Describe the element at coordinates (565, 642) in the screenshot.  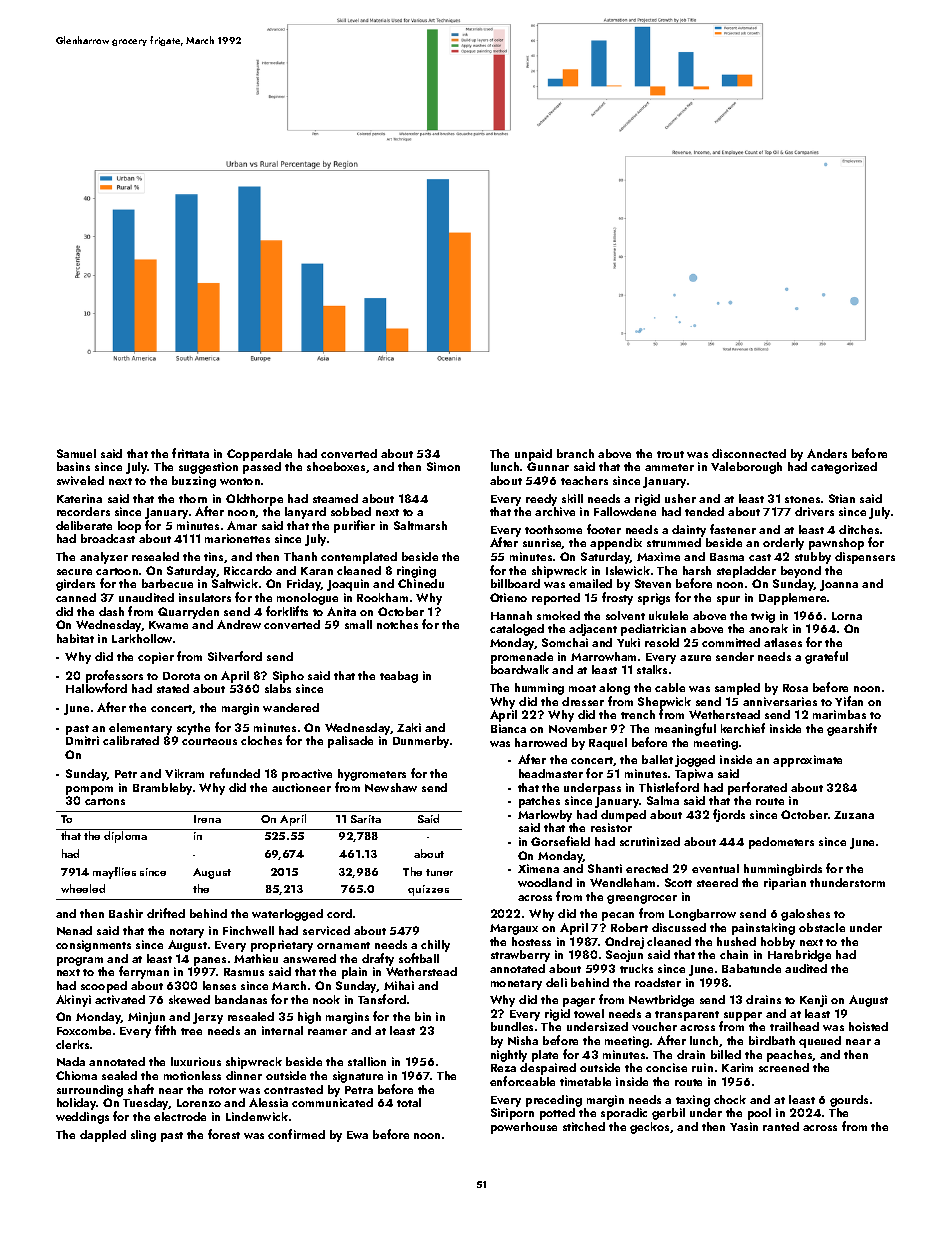
I see `Somchai` at that location.
